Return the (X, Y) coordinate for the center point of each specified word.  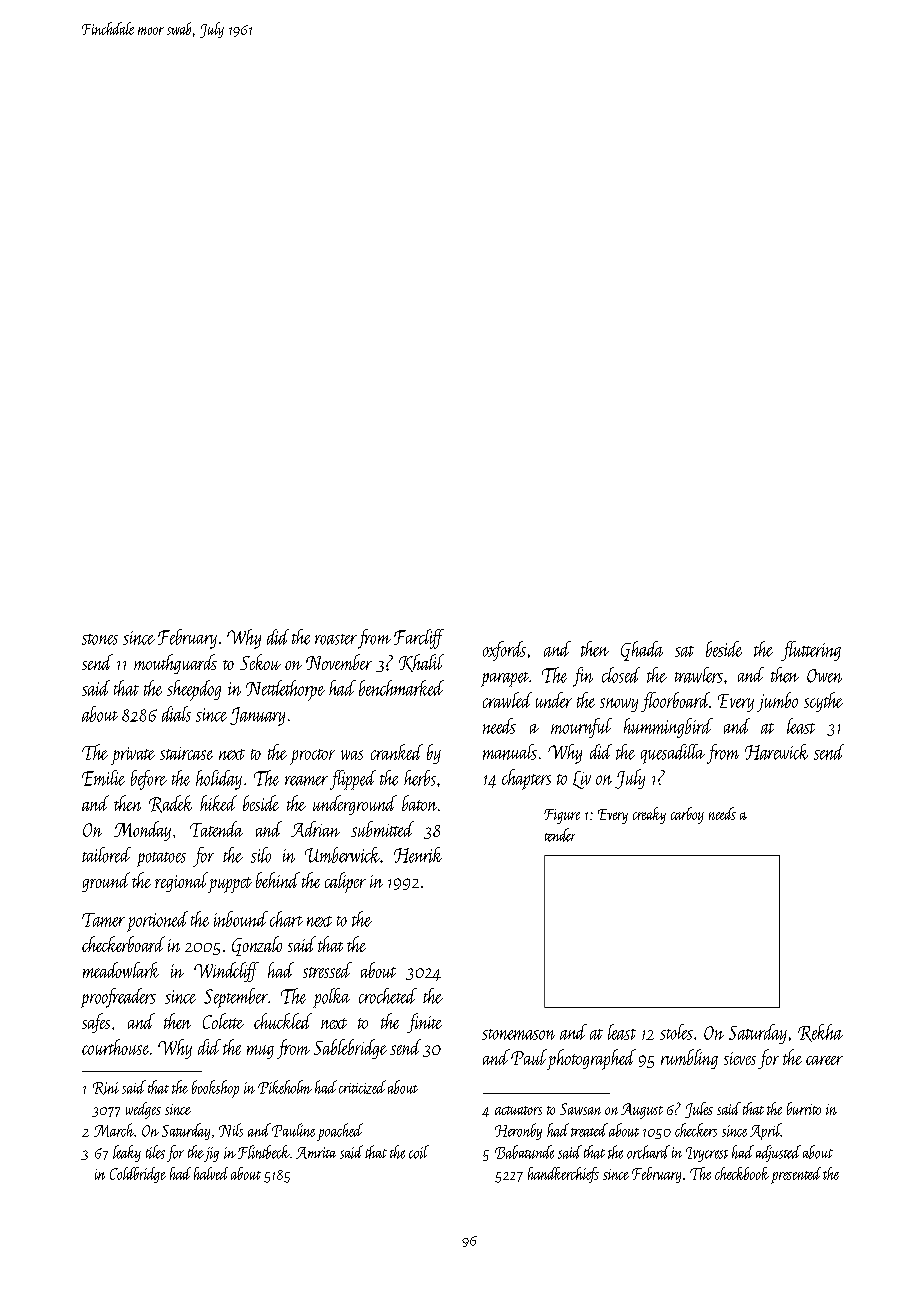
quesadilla (673, 754)
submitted (382, 829)
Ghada (642, 651)
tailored (106, 855)
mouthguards (175, 664)
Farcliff (419, 639)
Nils (231, 1130)
